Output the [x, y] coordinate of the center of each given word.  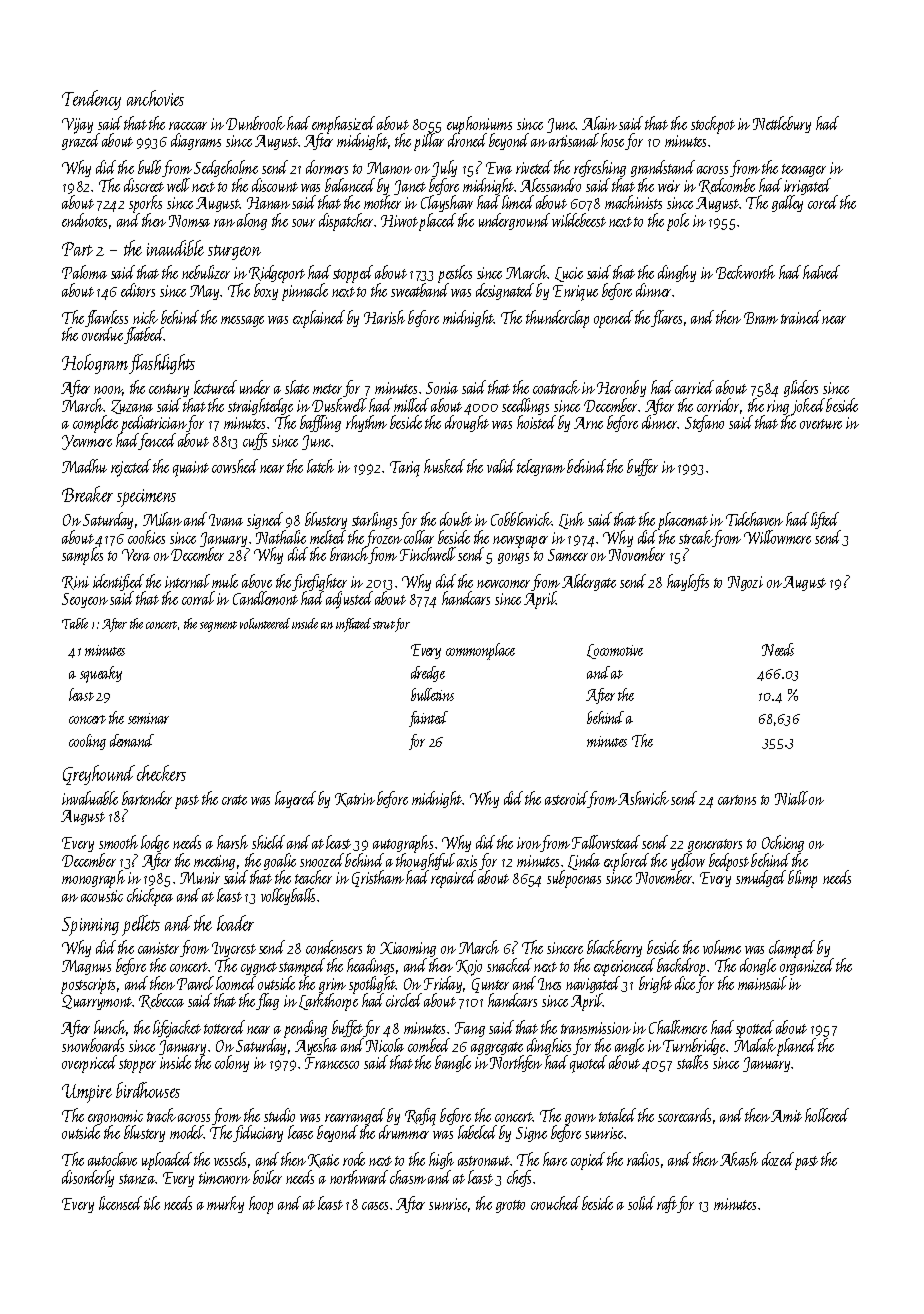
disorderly [88, 1178]
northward [359, 1177]
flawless [108, 319]
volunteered [265, 623]
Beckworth [745, 272]
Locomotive [615, 651]
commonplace [480, 651]
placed [436, 222]
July [444, 168]
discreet [144, 185]
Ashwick [643, 798]
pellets [141, 925]
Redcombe [727, 186]
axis [467, 861]
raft [667, 1204]
